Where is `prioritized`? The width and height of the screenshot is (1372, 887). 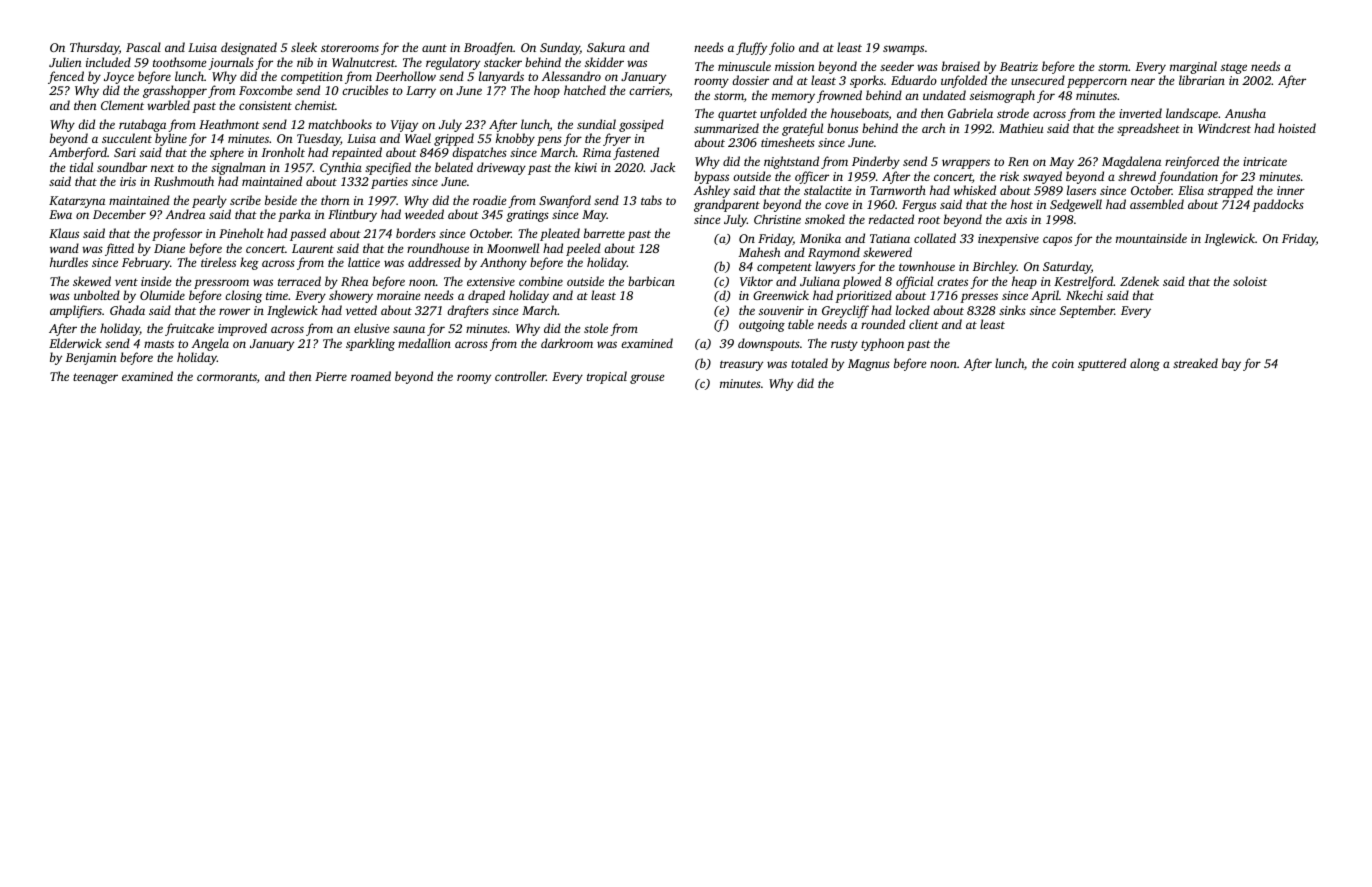
prioritized is located at coordinates (864, 296).
